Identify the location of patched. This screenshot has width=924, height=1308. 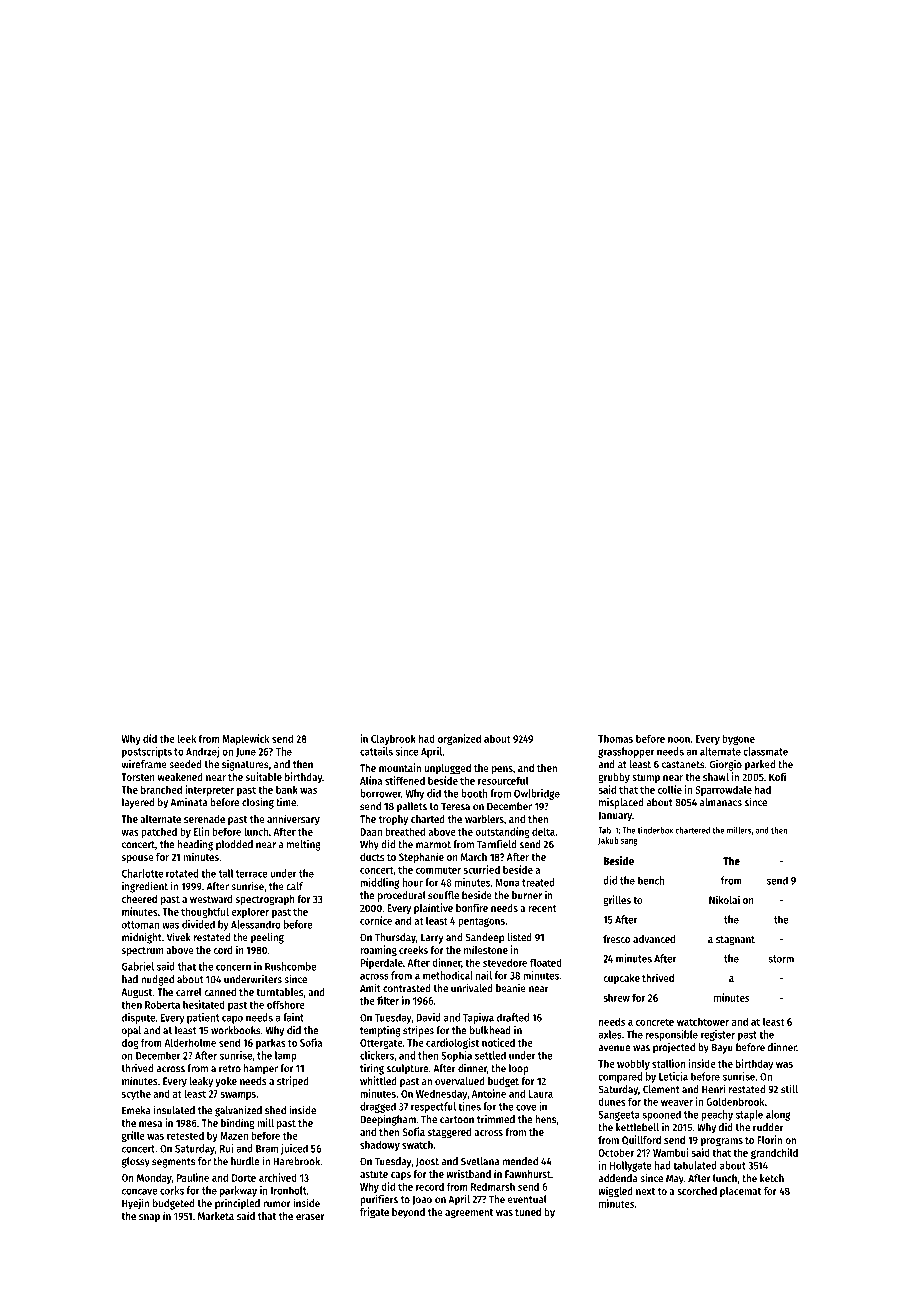
(159, 832).
